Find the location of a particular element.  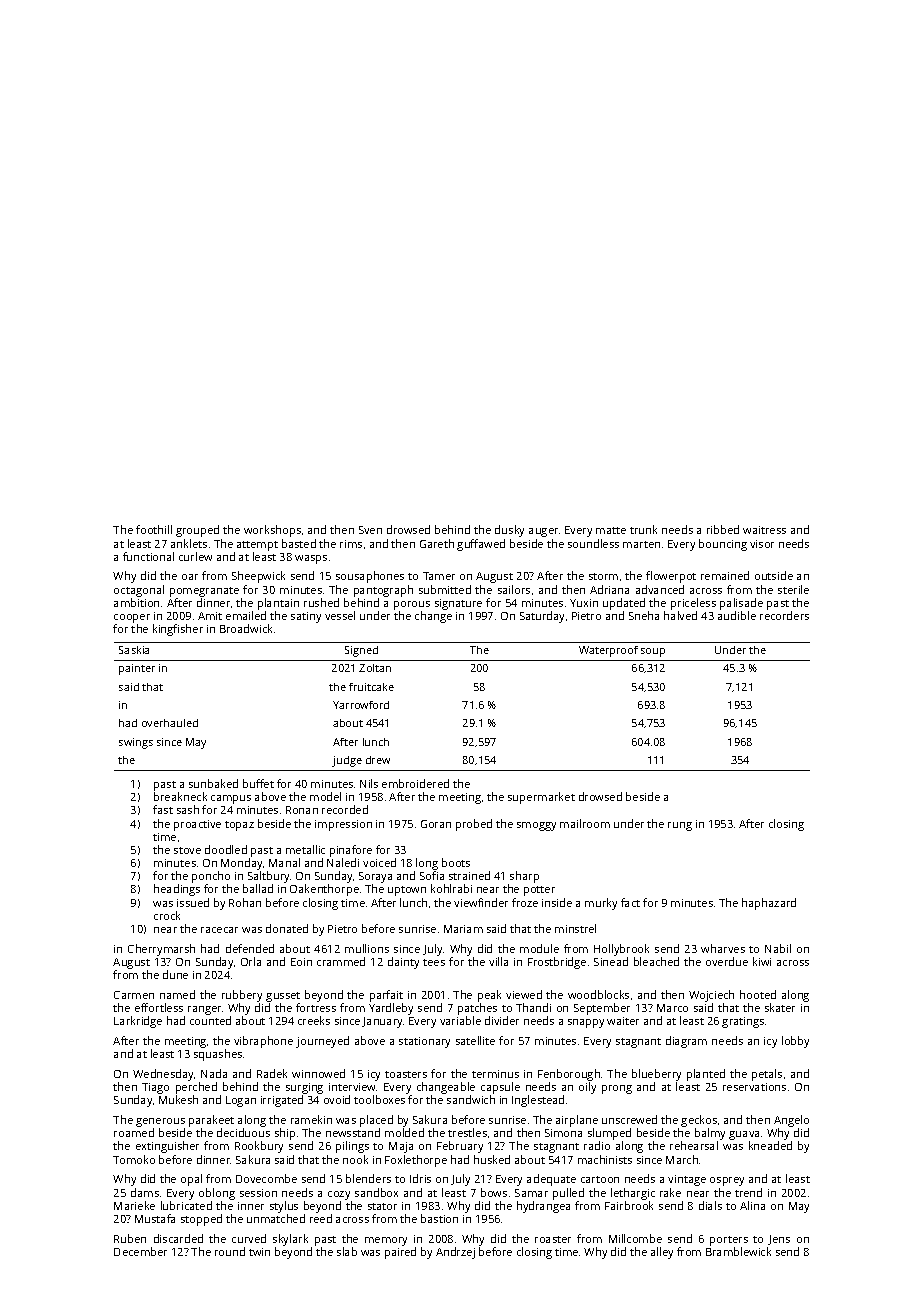

embroidered is located at coordinates (415, 783).
